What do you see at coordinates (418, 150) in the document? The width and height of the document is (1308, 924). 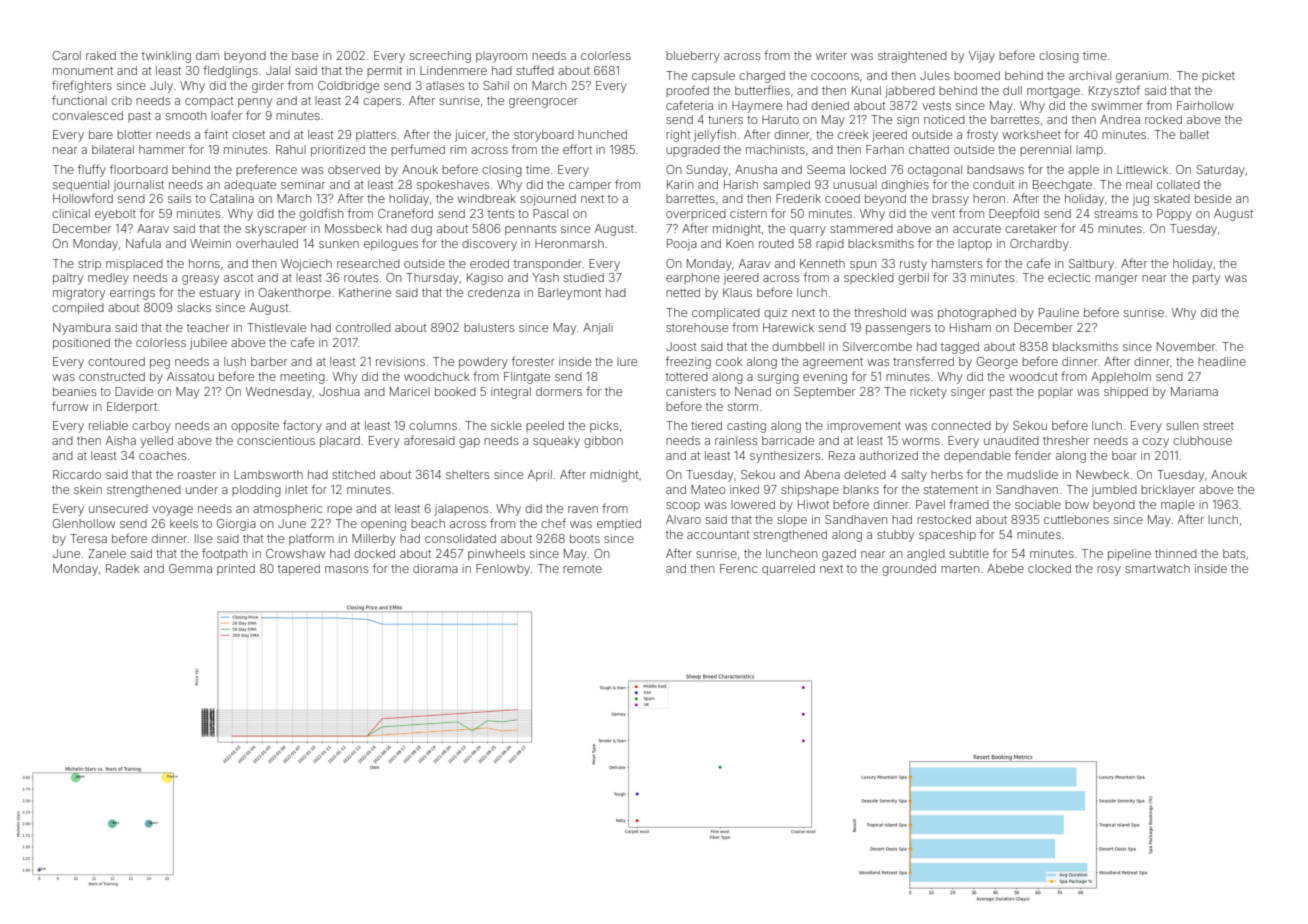 I see `perfumed` at bounding box center [418, 150].
